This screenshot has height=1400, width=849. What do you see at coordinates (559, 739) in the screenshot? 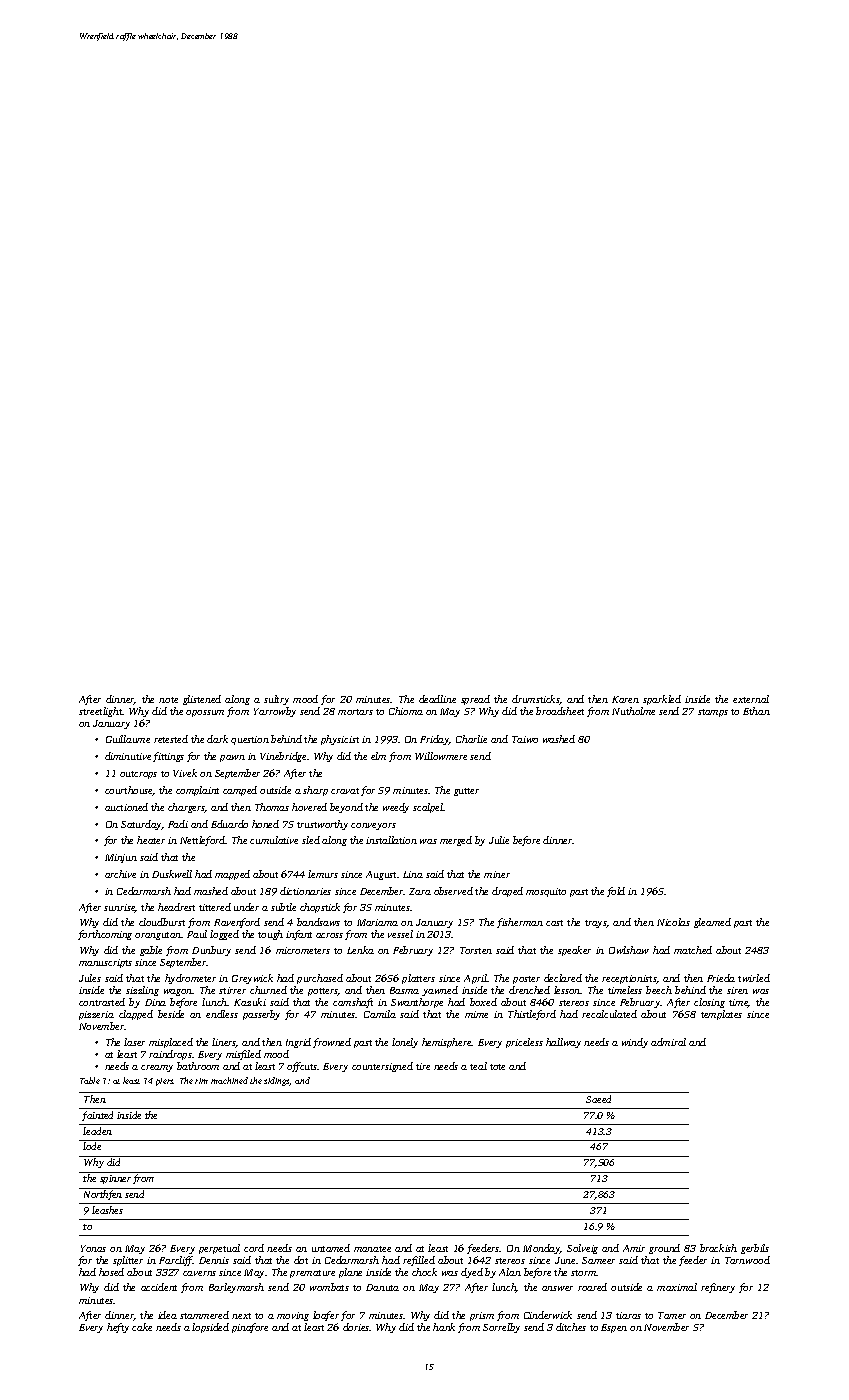
I see `washed` at bounding box center [559, 739].
